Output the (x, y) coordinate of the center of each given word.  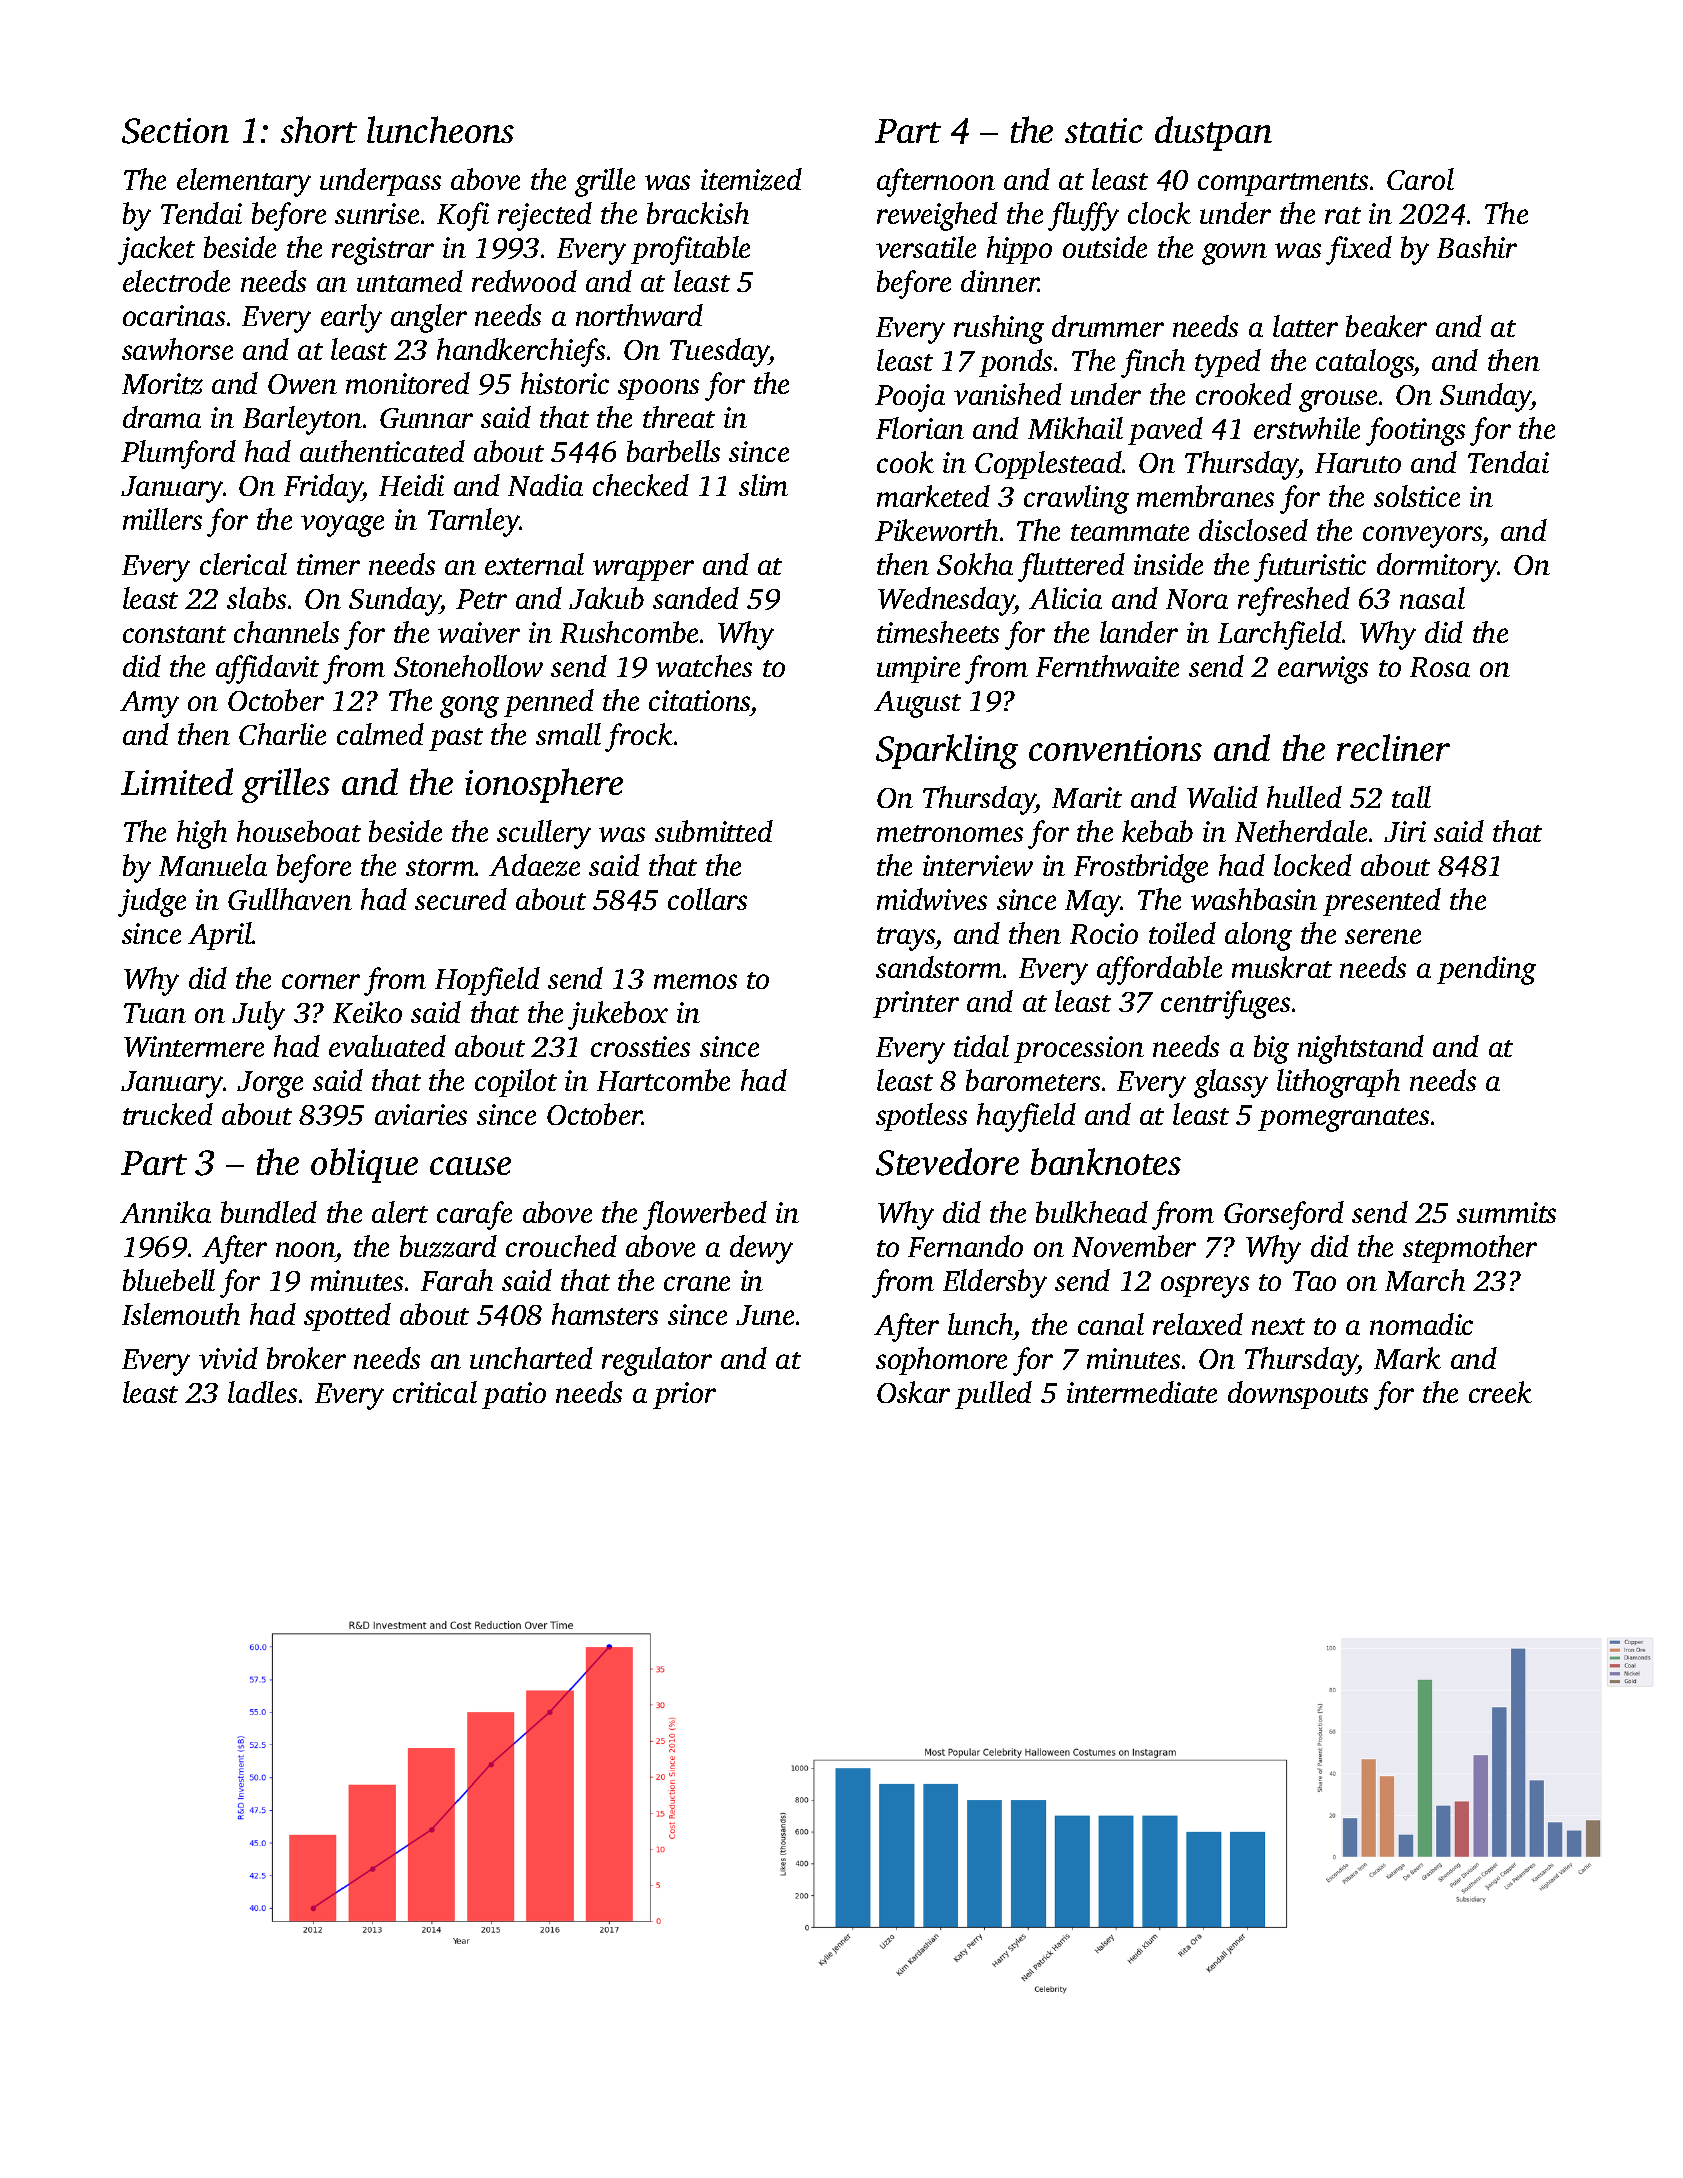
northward (639, 315)
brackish (698, 213)
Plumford (178, 454)
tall (1411, 797)
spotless (921, 1117)
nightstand (1361, 1049)
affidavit (267, 669)
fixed (1359, 250)
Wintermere (194, 1046)
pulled (993, 1395)
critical (435, 1392)
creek (1500, 1392)
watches (704, 666)
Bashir (1477, 247)
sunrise (377, 213)
